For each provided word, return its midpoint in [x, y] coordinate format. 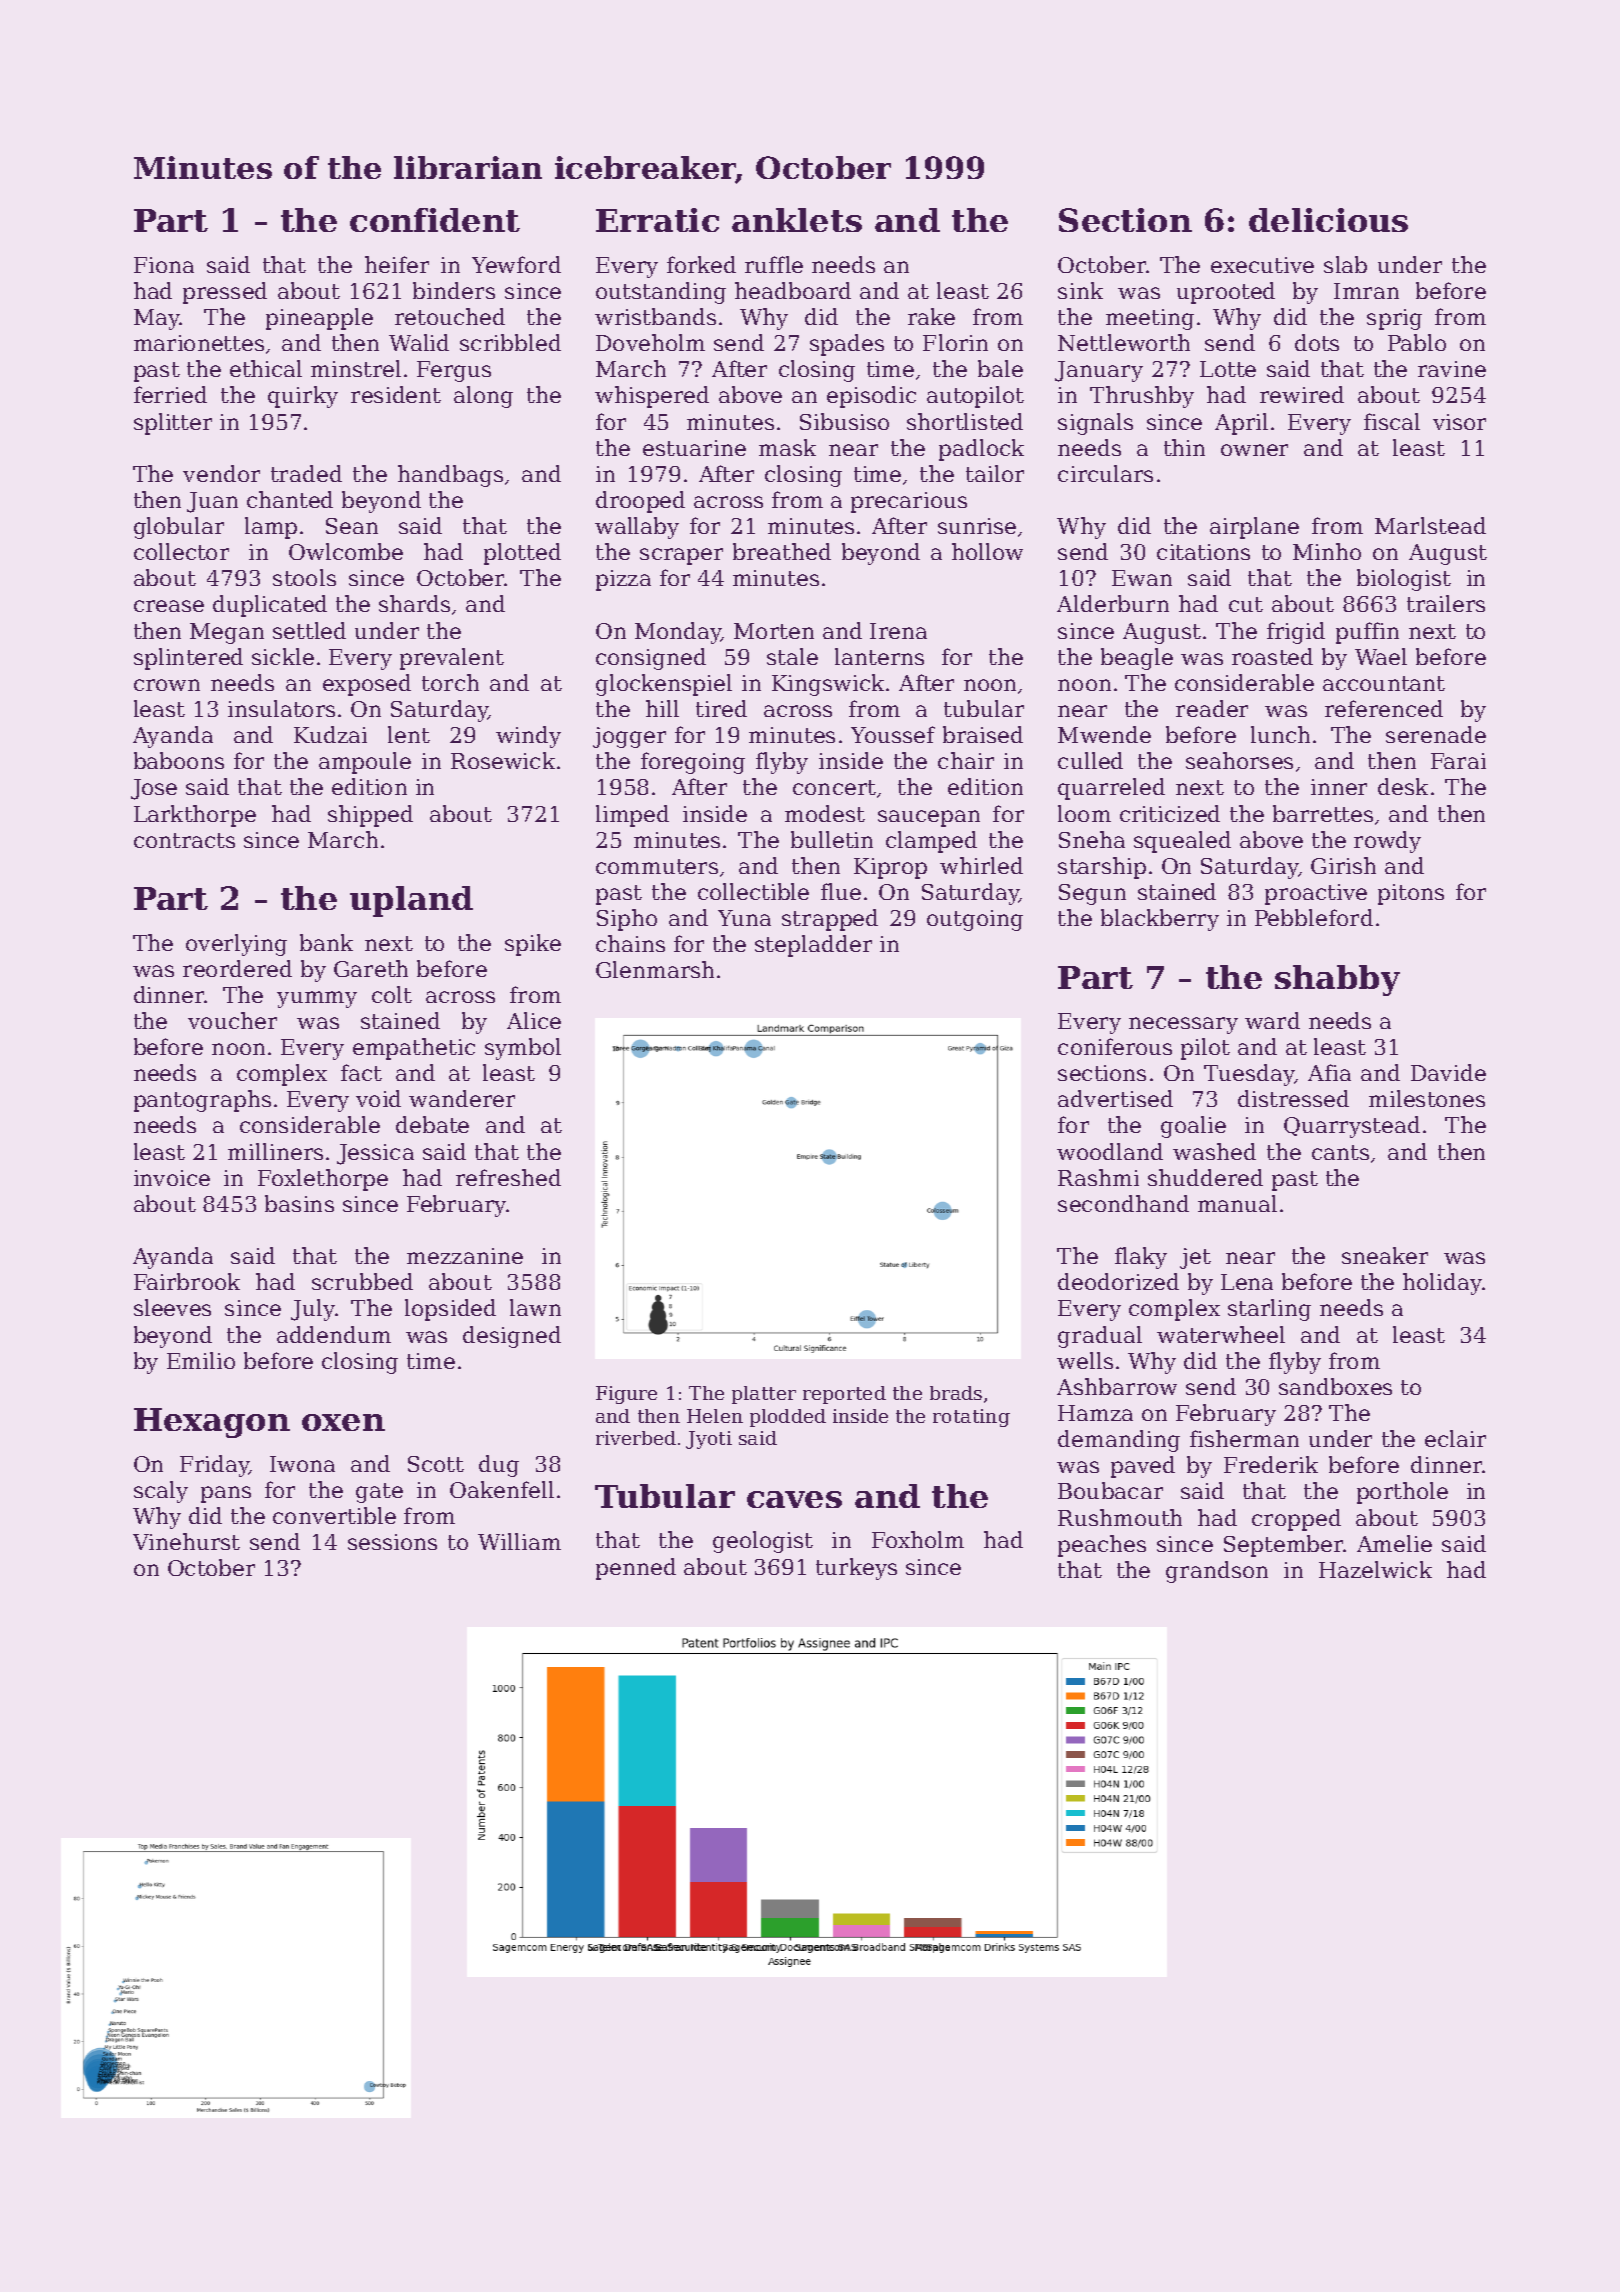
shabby [1337, 980]
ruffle [774, 264]
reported [844, 1395]
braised [983, 734]
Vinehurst [186, 1541]
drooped [640, 502]
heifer [397, 264]
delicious [1328, 220]
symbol [523, 1049]
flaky [1141, 1258]
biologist [1404, 580]
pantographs [202, 1101]
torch [450, 682]
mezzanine [465, 1256]
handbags [450, 476]
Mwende [1104, 734]
